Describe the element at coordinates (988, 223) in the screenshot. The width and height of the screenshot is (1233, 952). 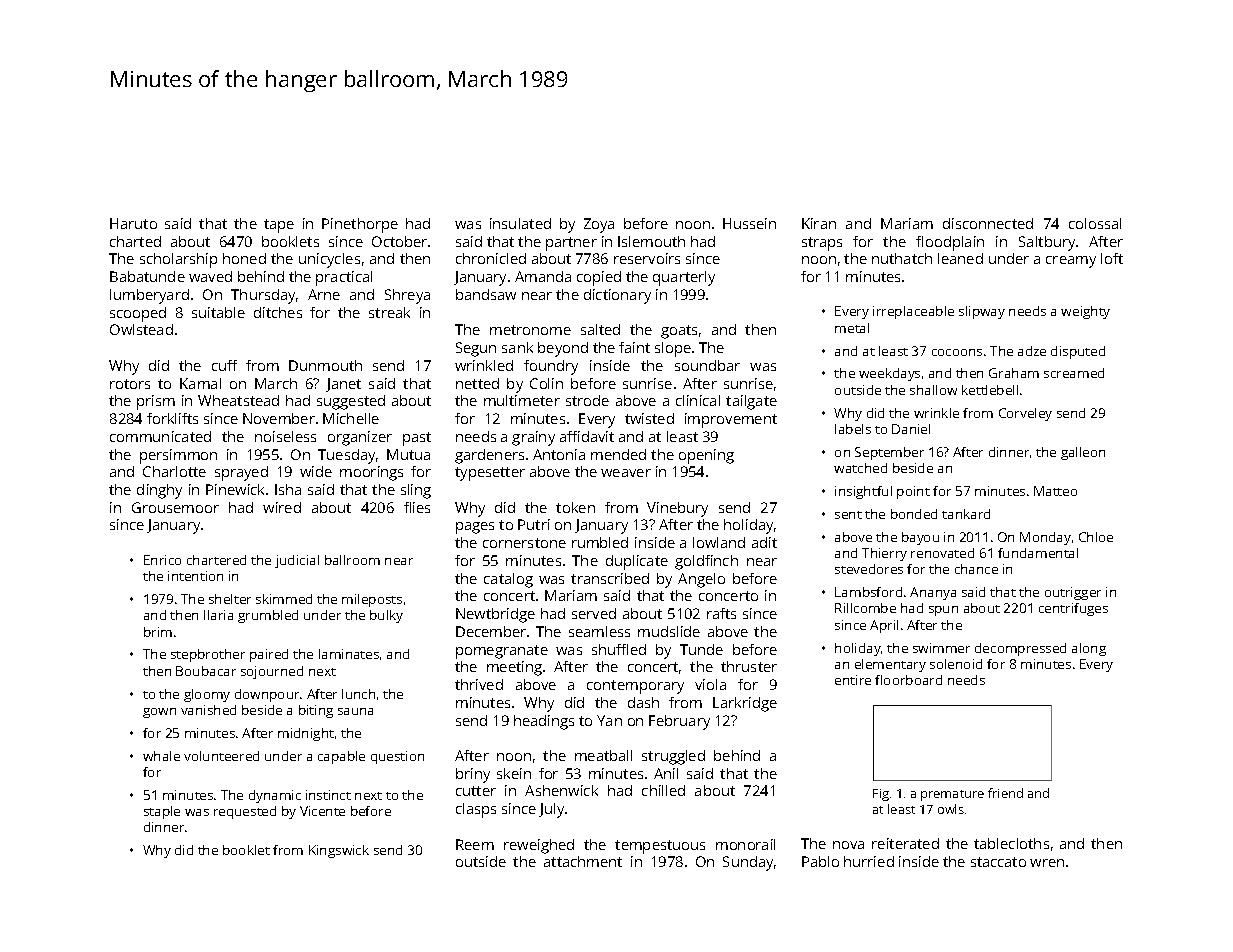
I see `disconnected` at that location.
